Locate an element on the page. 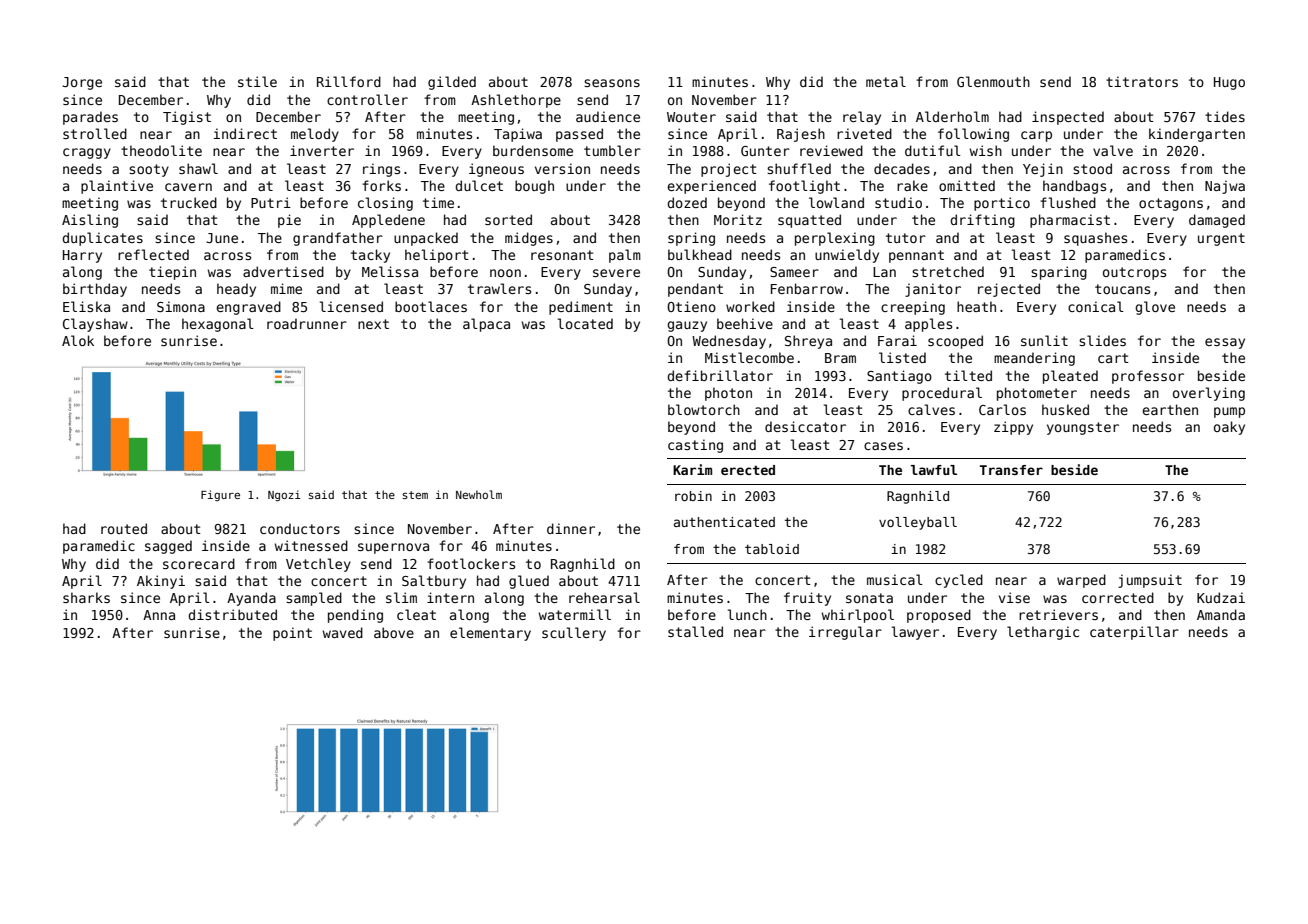 The width and height of the image is (1308, 924). heady is located at coordinates (236, 290).
